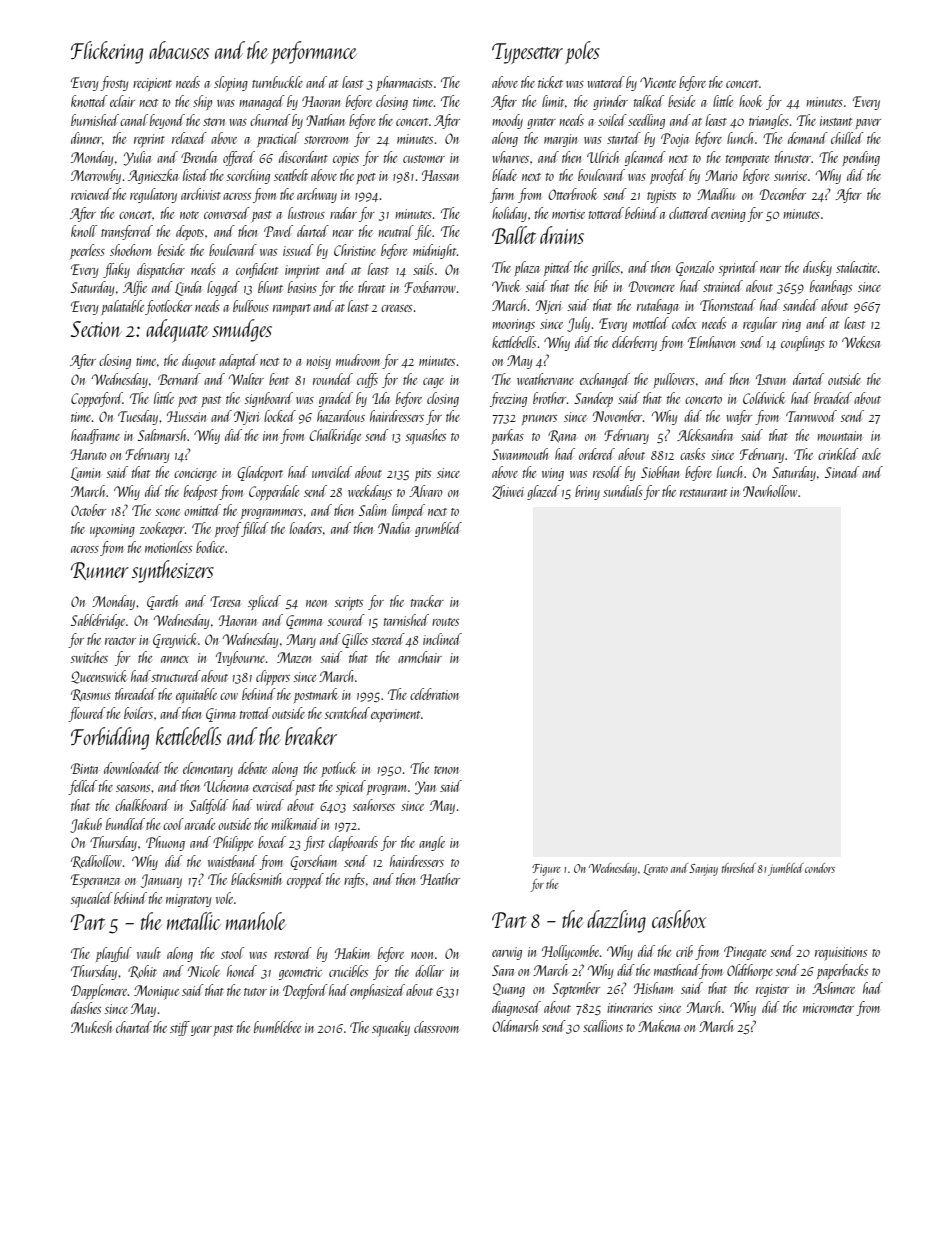 The height and width of the document is (1233, 952). I want to click on turnbuckle, so click(277, 82).
